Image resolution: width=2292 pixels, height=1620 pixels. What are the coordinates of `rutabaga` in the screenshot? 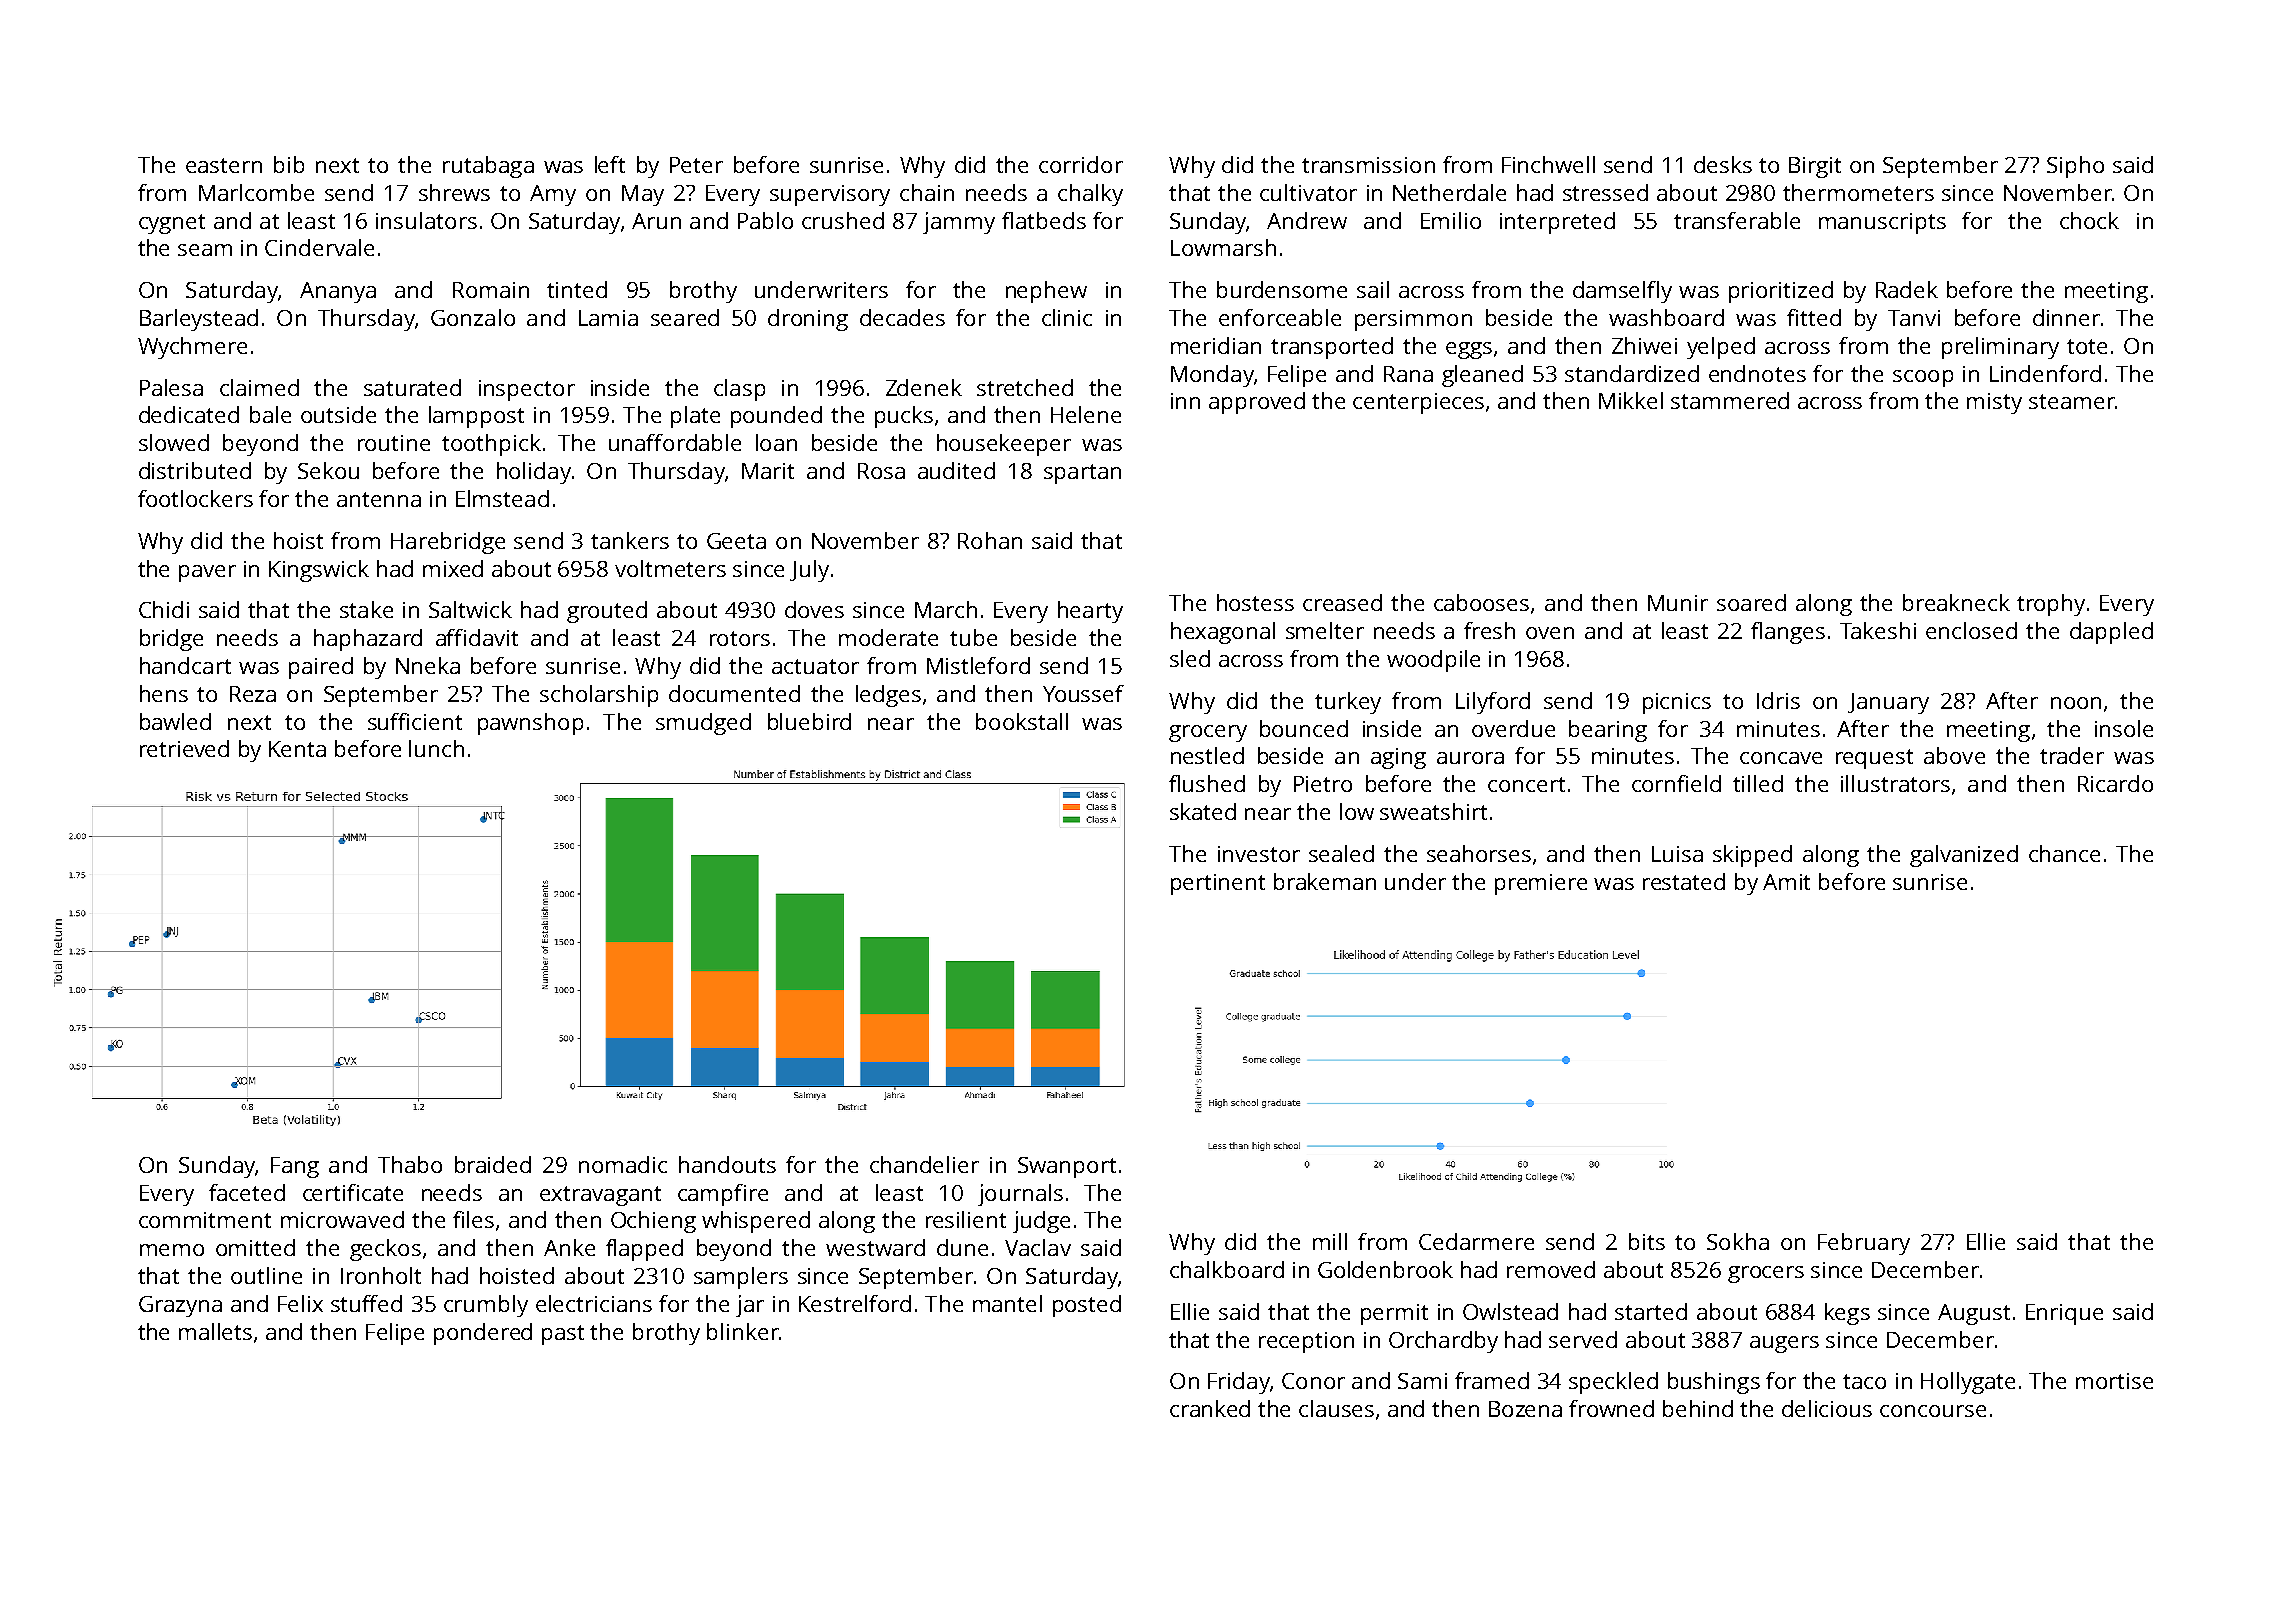 It's located at (488, 167).
